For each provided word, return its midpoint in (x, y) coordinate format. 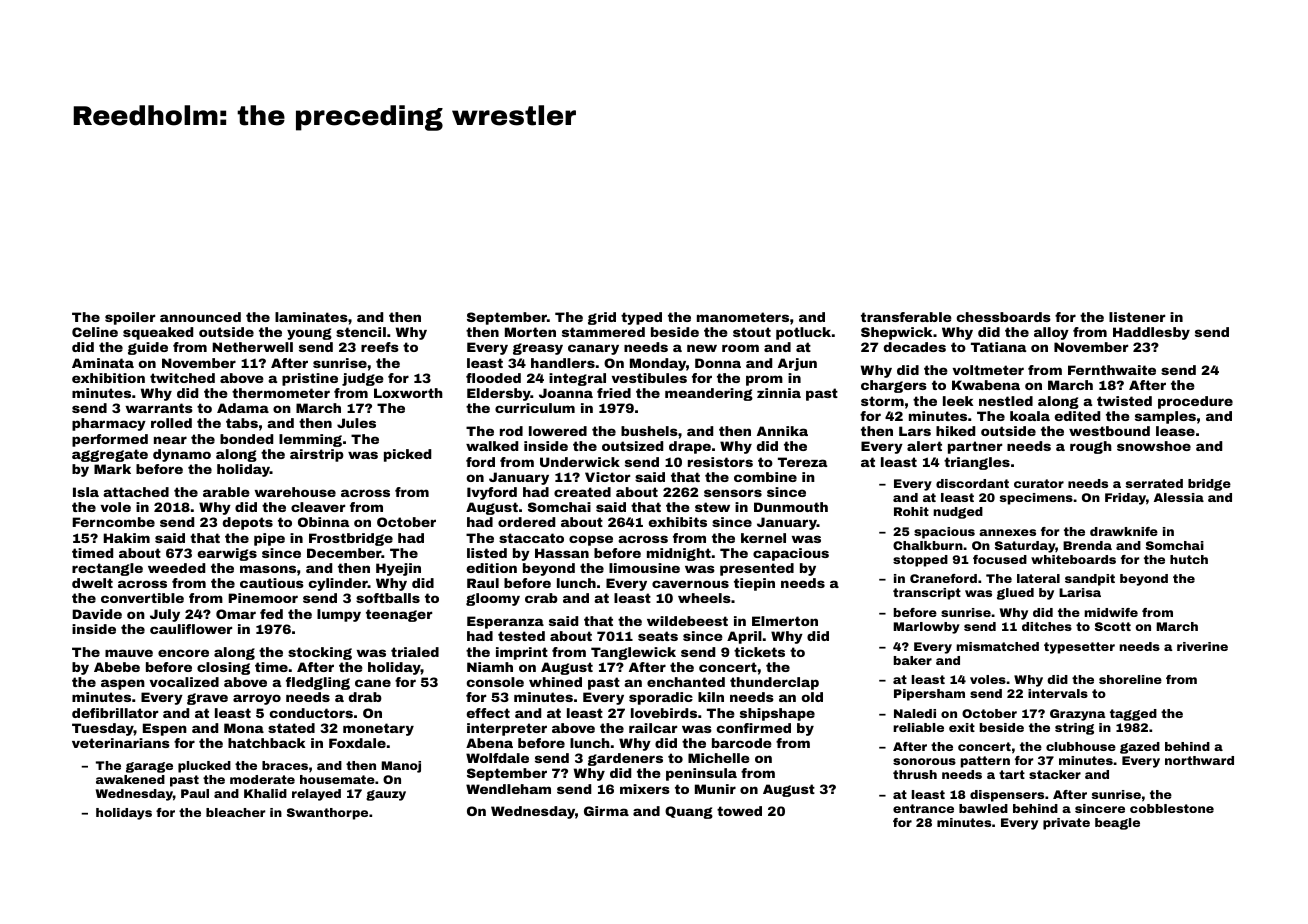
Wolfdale (497, 758)
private (1066, 824)
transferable (906, 317)
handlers (563, 363)
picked (407, 455)
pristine (310, 379)
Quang (689, 812)
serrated (1154, 483)
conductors (311, 713)
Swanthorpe (327, 814)
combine (765, 477)
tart (1012, 774)
